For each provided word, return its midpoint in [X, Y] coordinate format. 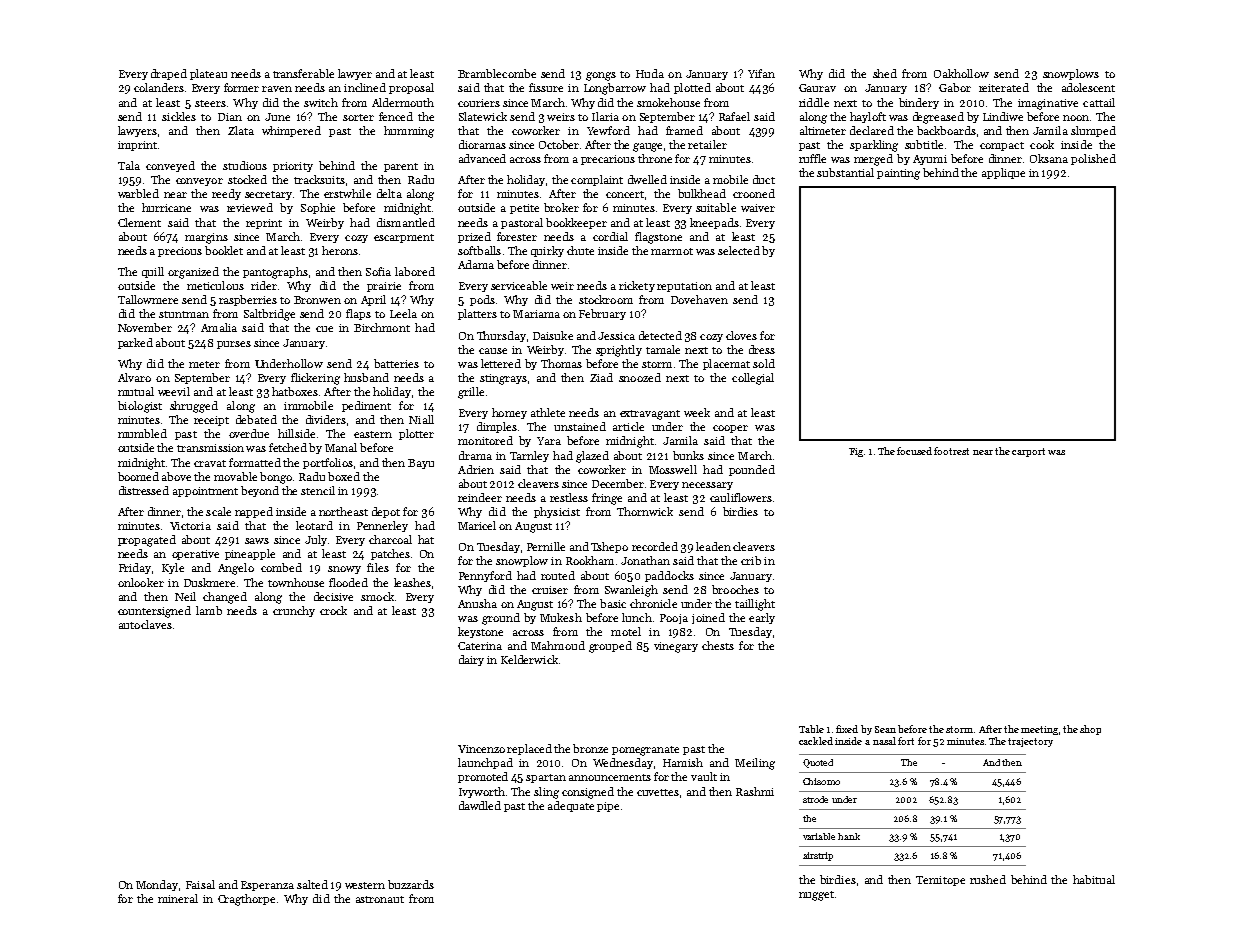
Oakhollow [961, 73]
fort [906, 741]
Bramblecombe [497, 73]
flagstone [658, 238]
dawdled [480, 805]
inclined [365, 87]
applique [1003, 173]
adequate [571, 806]
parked [135, 343]
